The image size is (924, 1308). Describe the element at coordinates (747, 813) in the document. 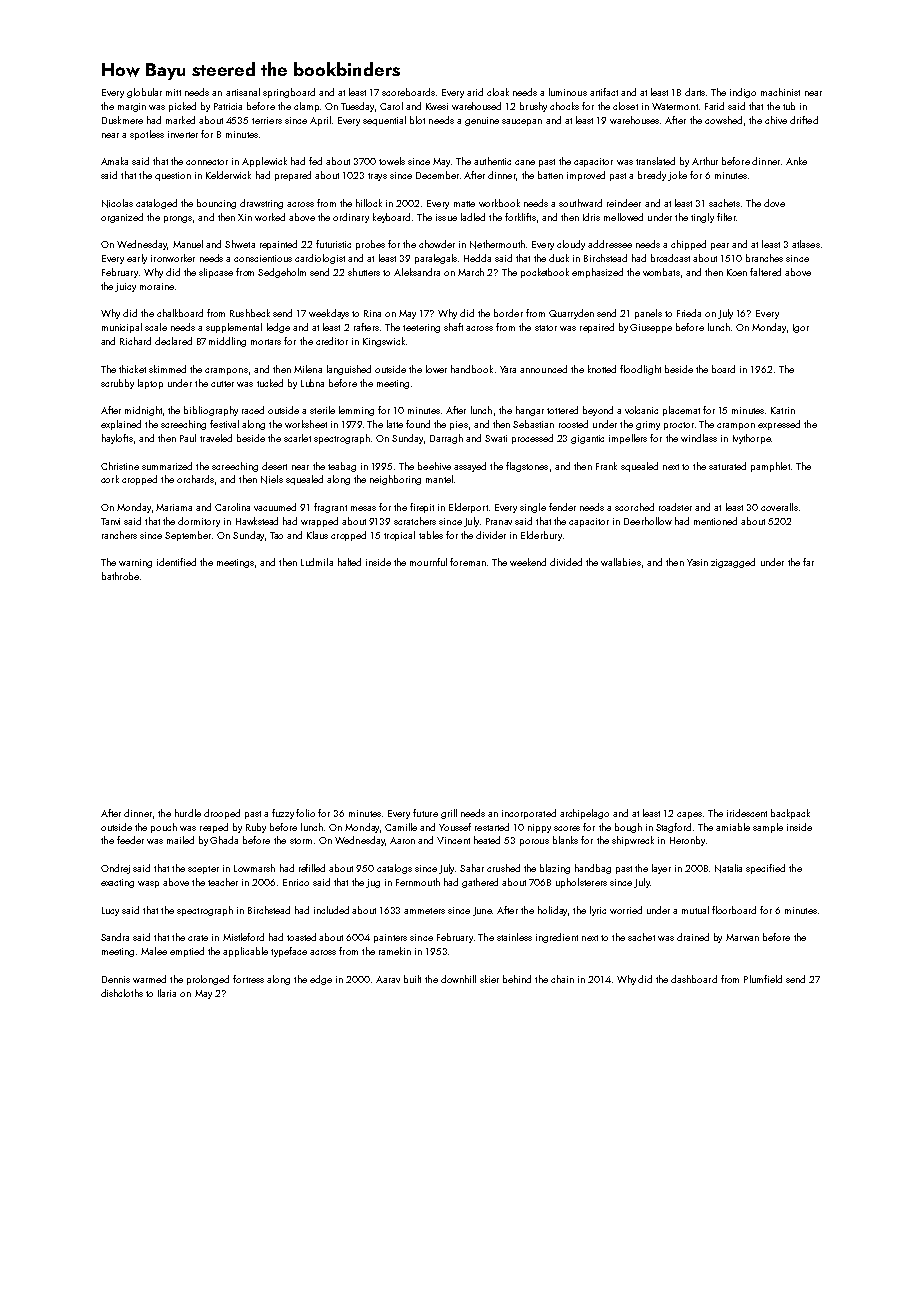

I see `iridescent` at that location.
